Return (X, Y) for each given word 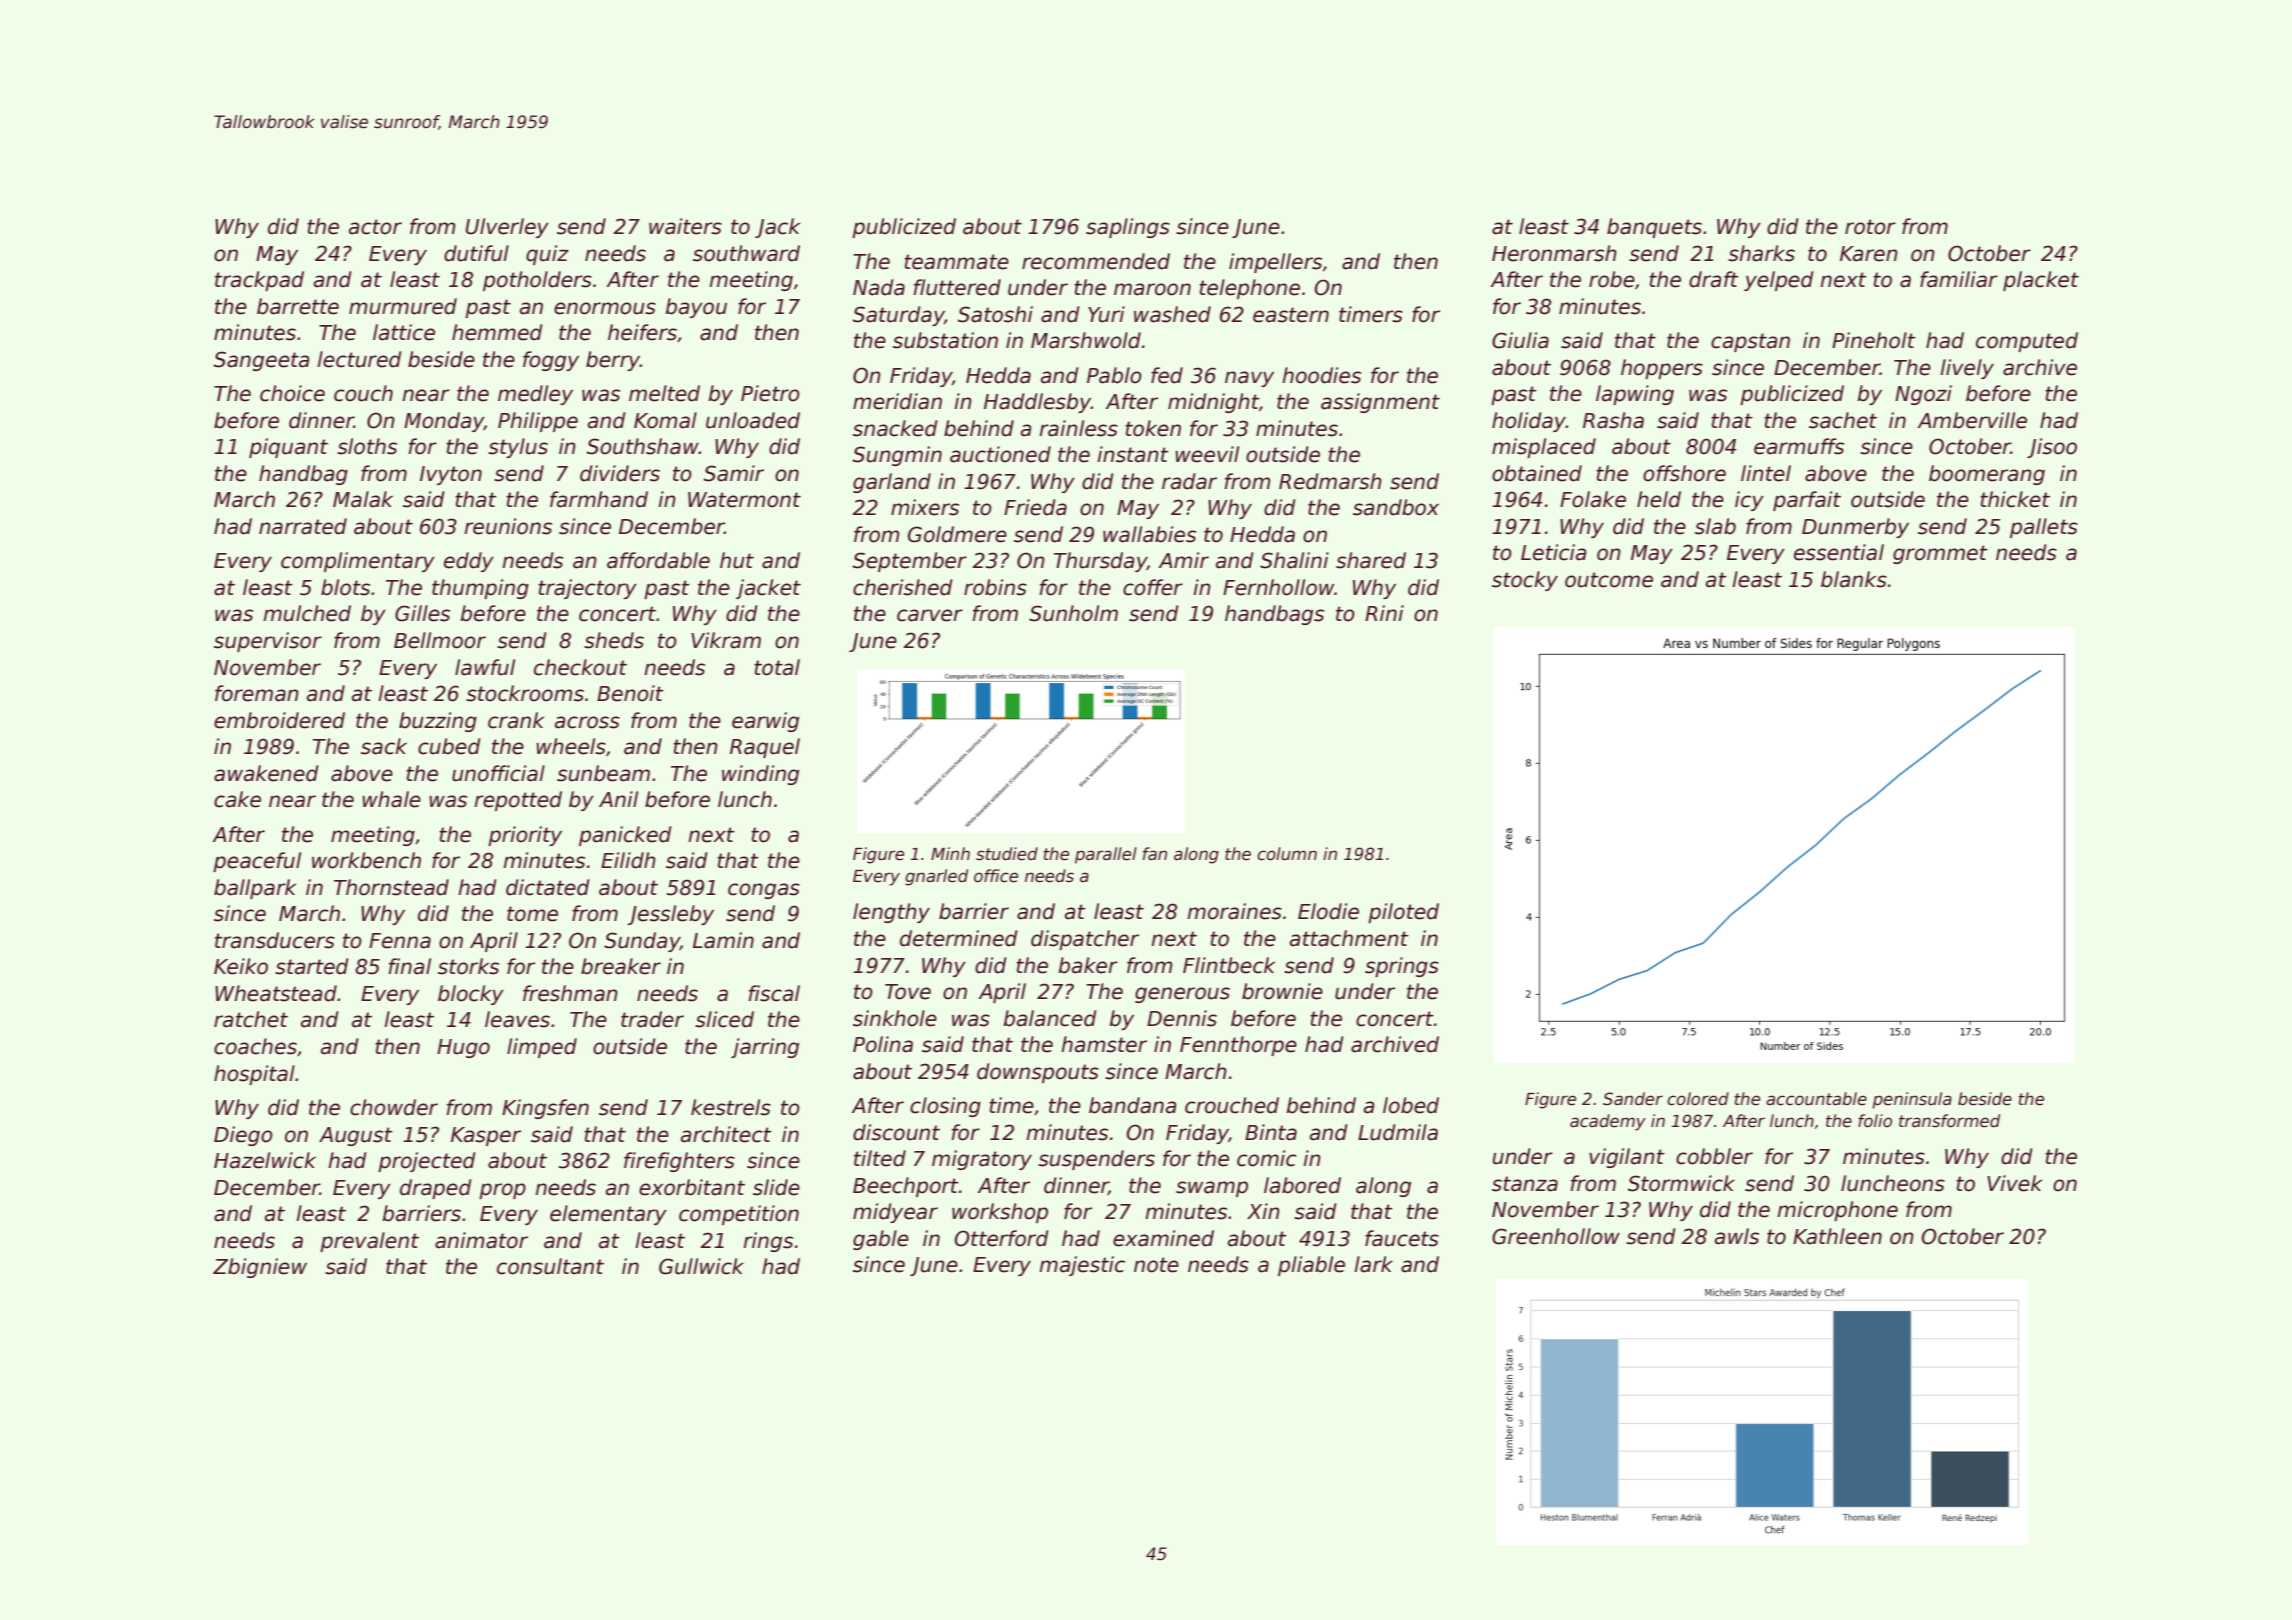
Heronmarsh (1554, 253)
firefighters (679, 1162)
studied (1007, 854)
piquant (288, 448)
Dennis (1182, 1018)
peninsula (1912, 1100)
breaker (621, 966)
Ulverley (507, 228)
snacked (895, 428)
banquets (1654, 228)
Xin (1263, 1211)
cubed (449, 746)
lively (1967, 369)
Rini (1384, 613)
